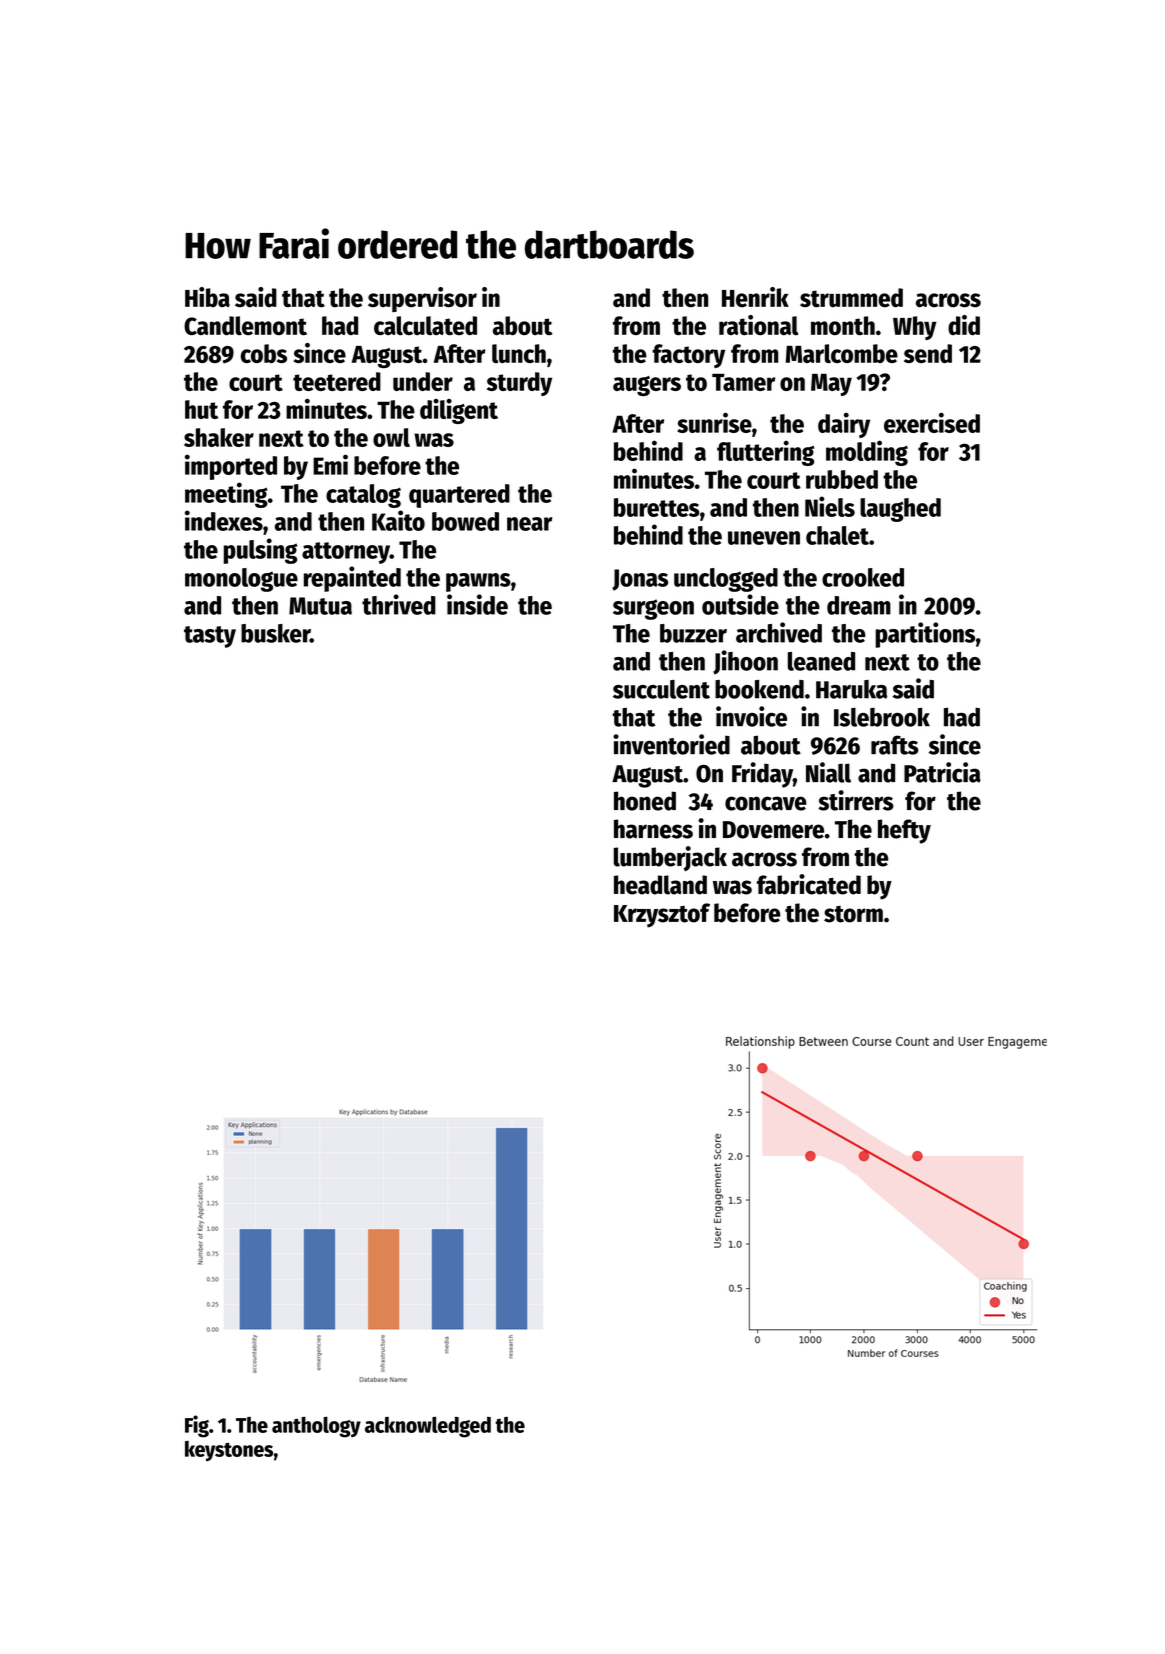 Image resolution: width=1165 pixels, height=1654 pixels. What do you see at coordinates (853, 914) in the page?
I see `storm` at bounding box center [853, 914].
